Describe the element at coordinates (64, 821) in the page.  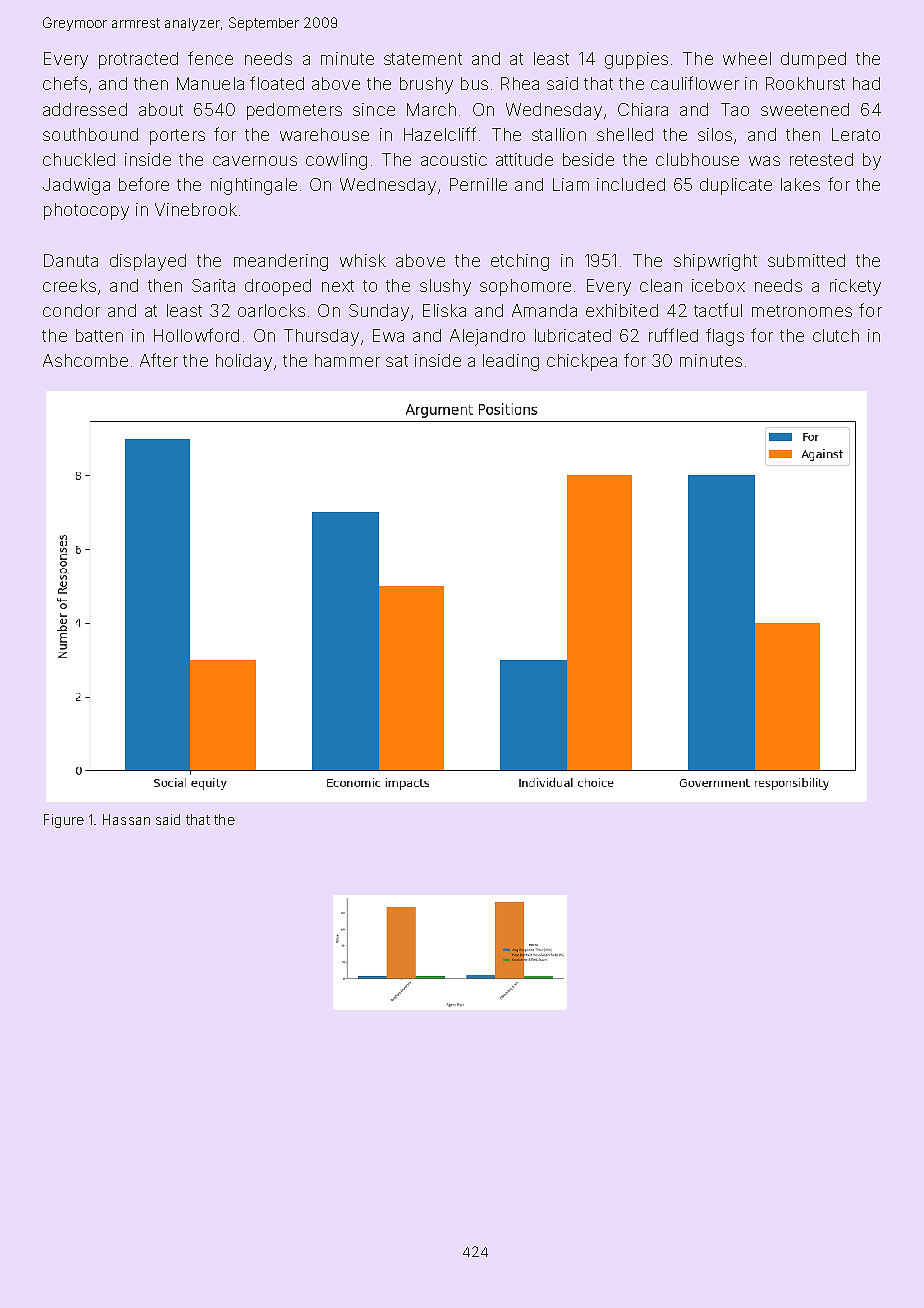
I see `Figure` at that location.
